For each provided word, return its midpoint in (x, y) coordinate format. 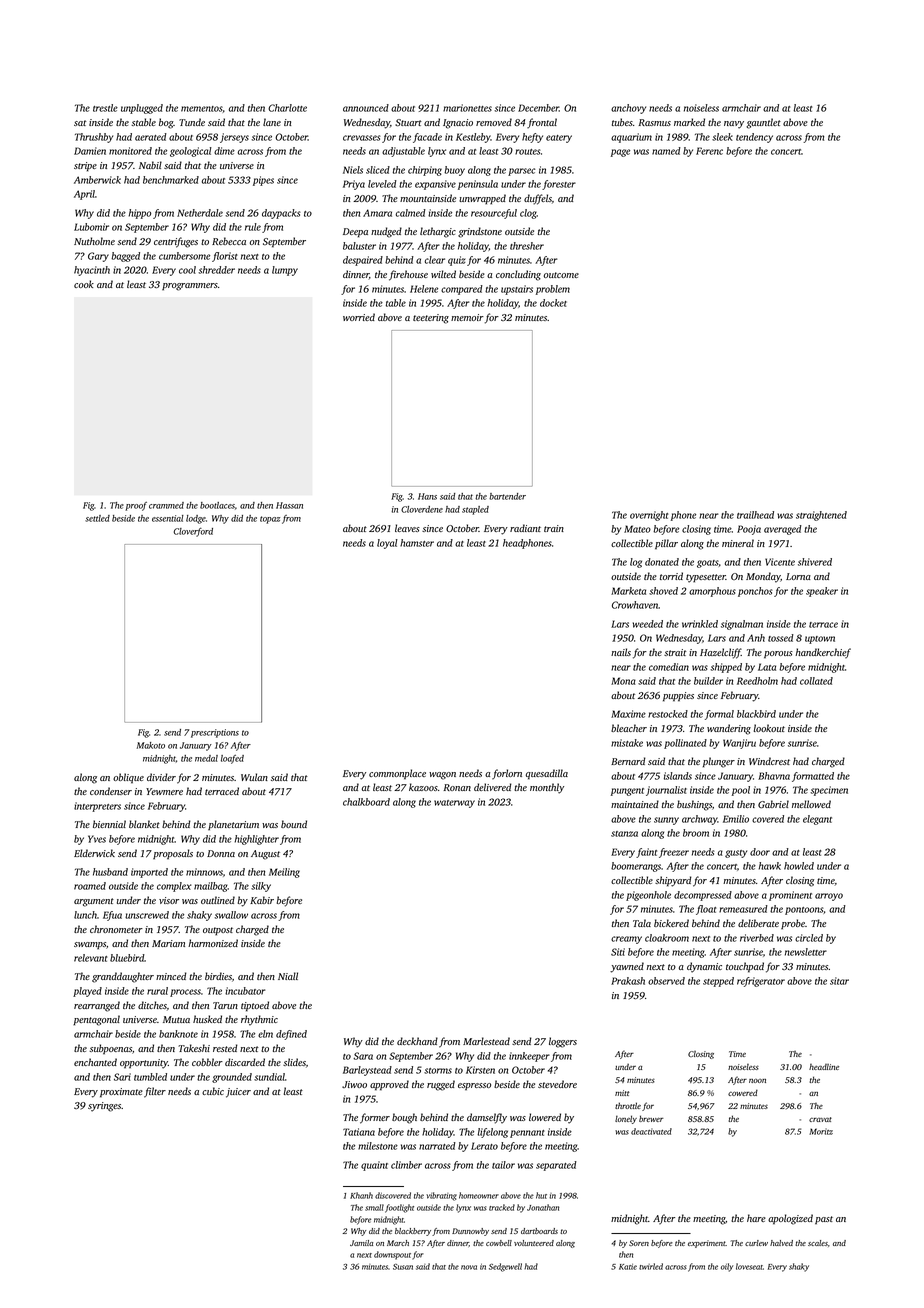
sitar (839, 981)
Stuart (408, 122)
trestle (105, 108)
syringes (104, 1107)
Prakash (628, 981)
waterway (454, 804)
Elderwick (94, 853)
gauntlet (763, 123)
